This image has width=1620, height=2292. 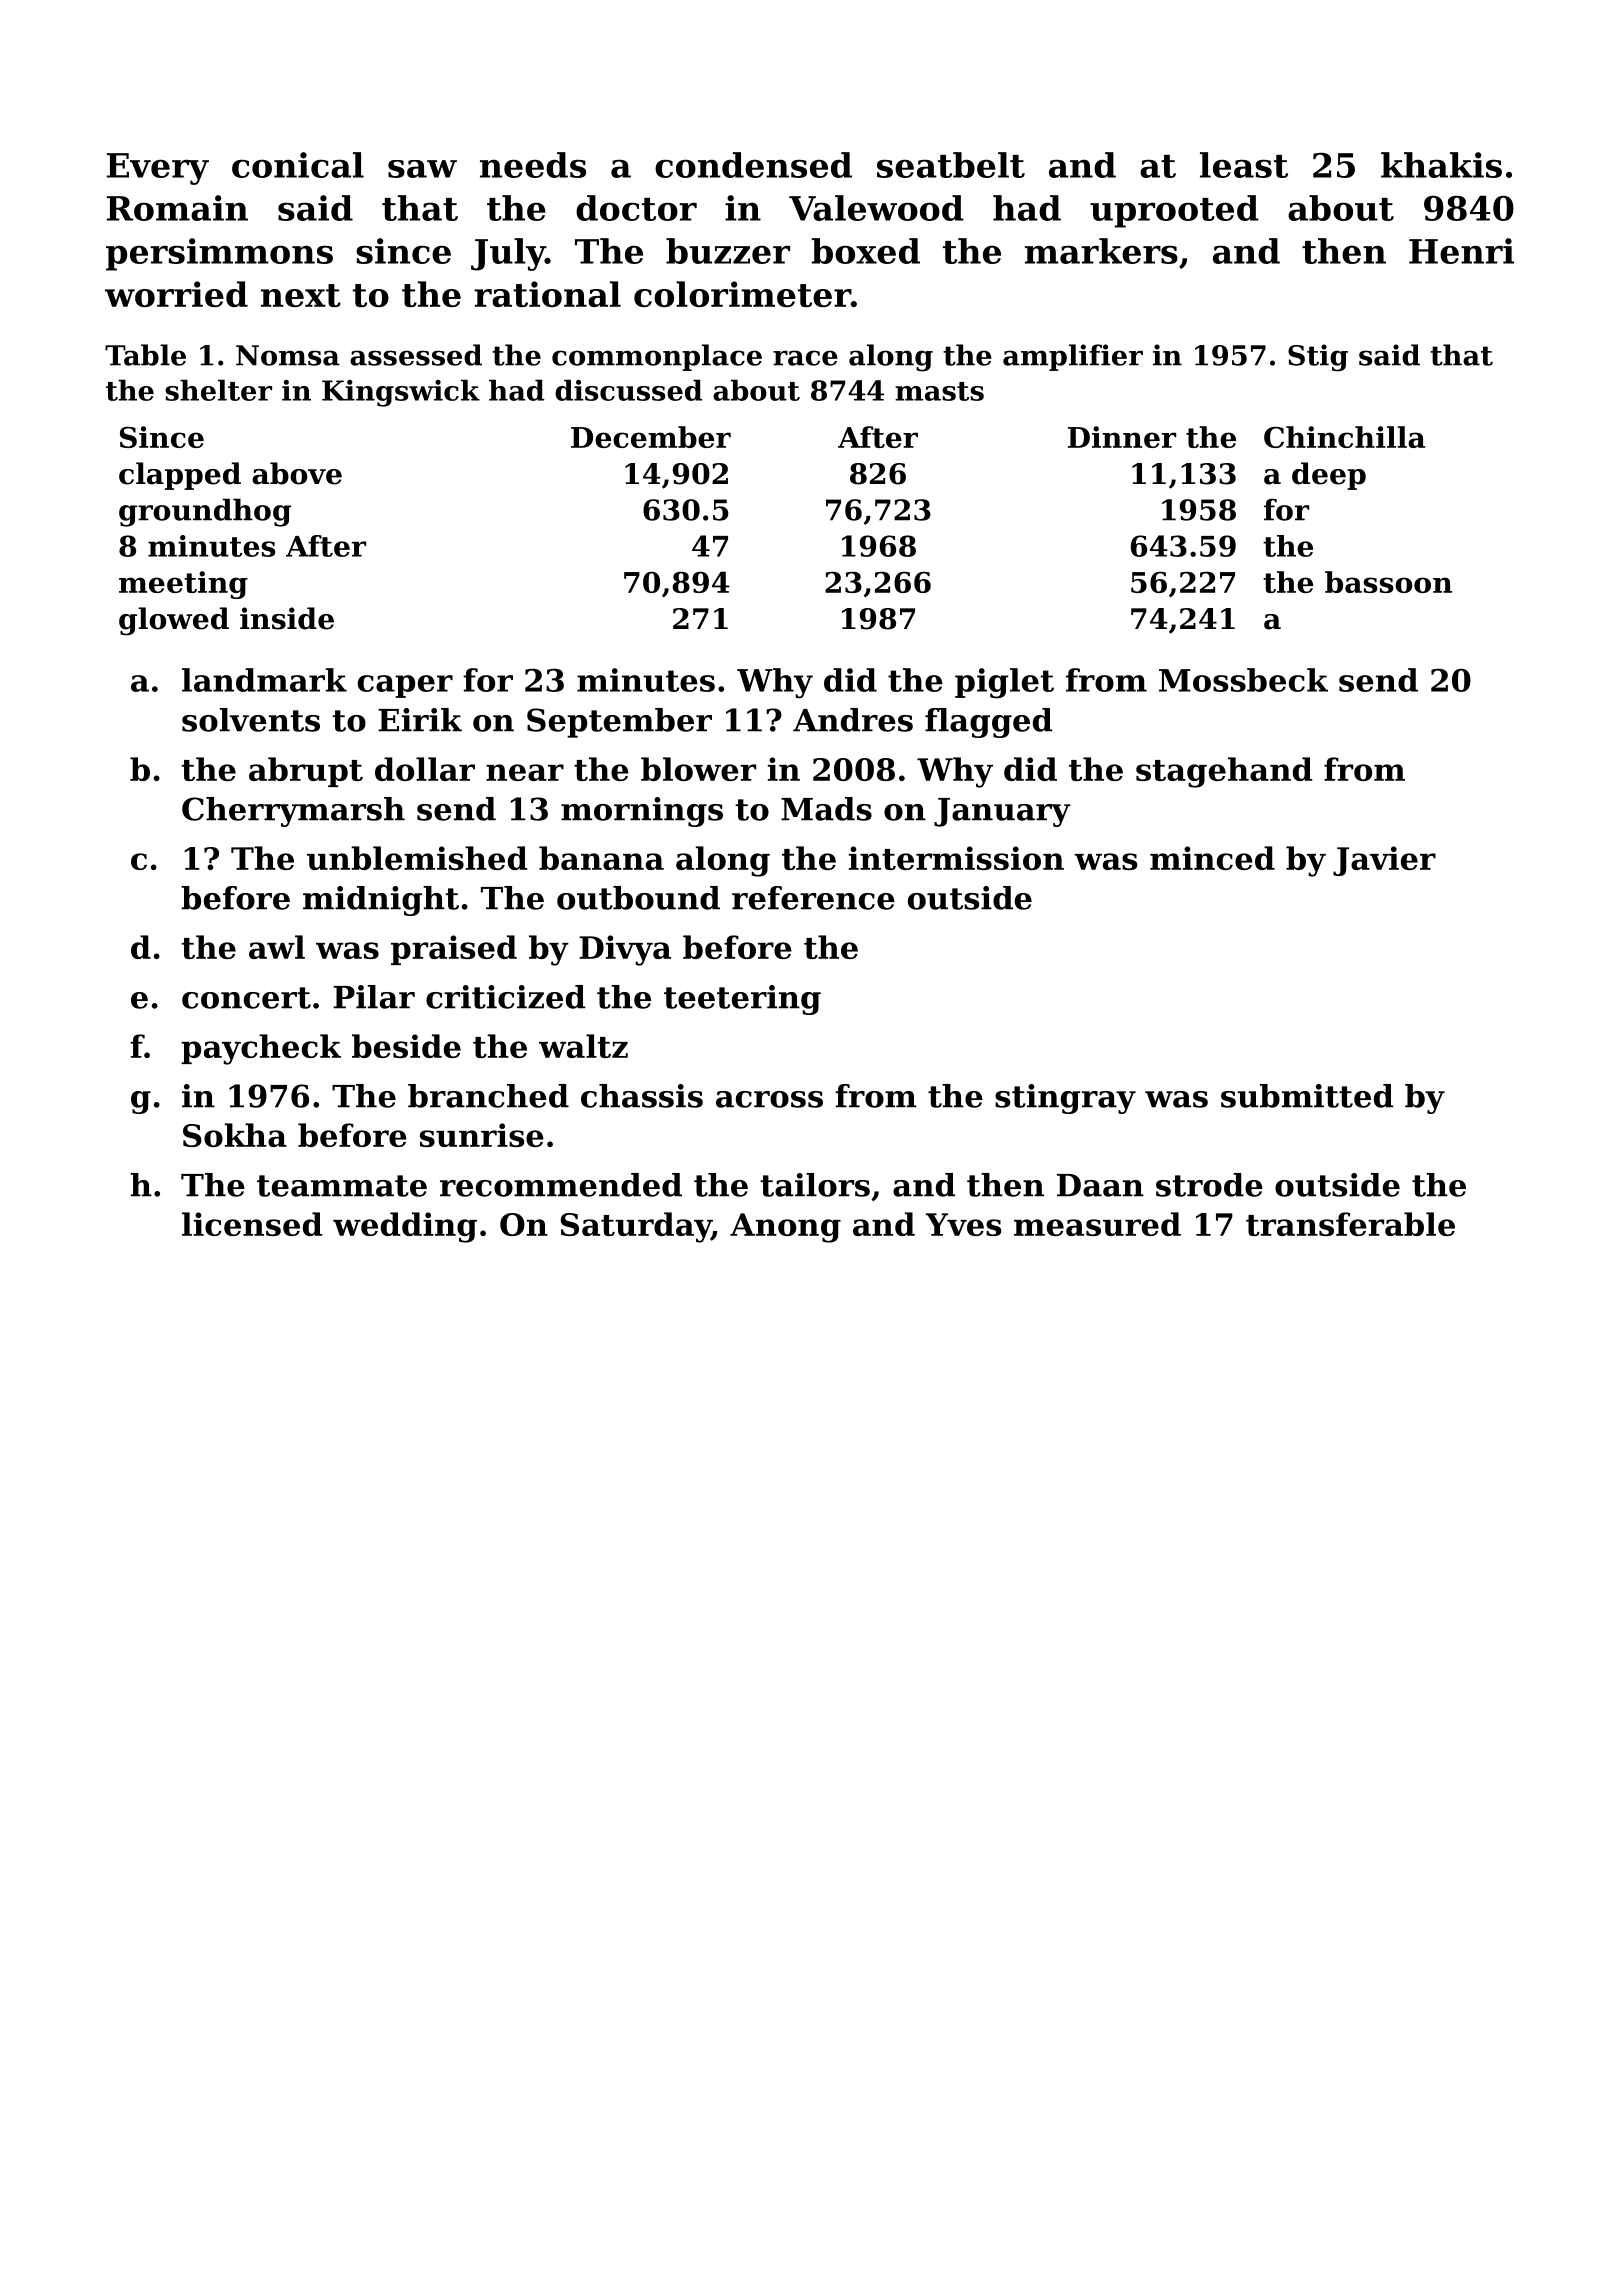 What do you see at coordinates (1004, 683) in the image?
I see `piglet` at bounding box center [1004, 683].
